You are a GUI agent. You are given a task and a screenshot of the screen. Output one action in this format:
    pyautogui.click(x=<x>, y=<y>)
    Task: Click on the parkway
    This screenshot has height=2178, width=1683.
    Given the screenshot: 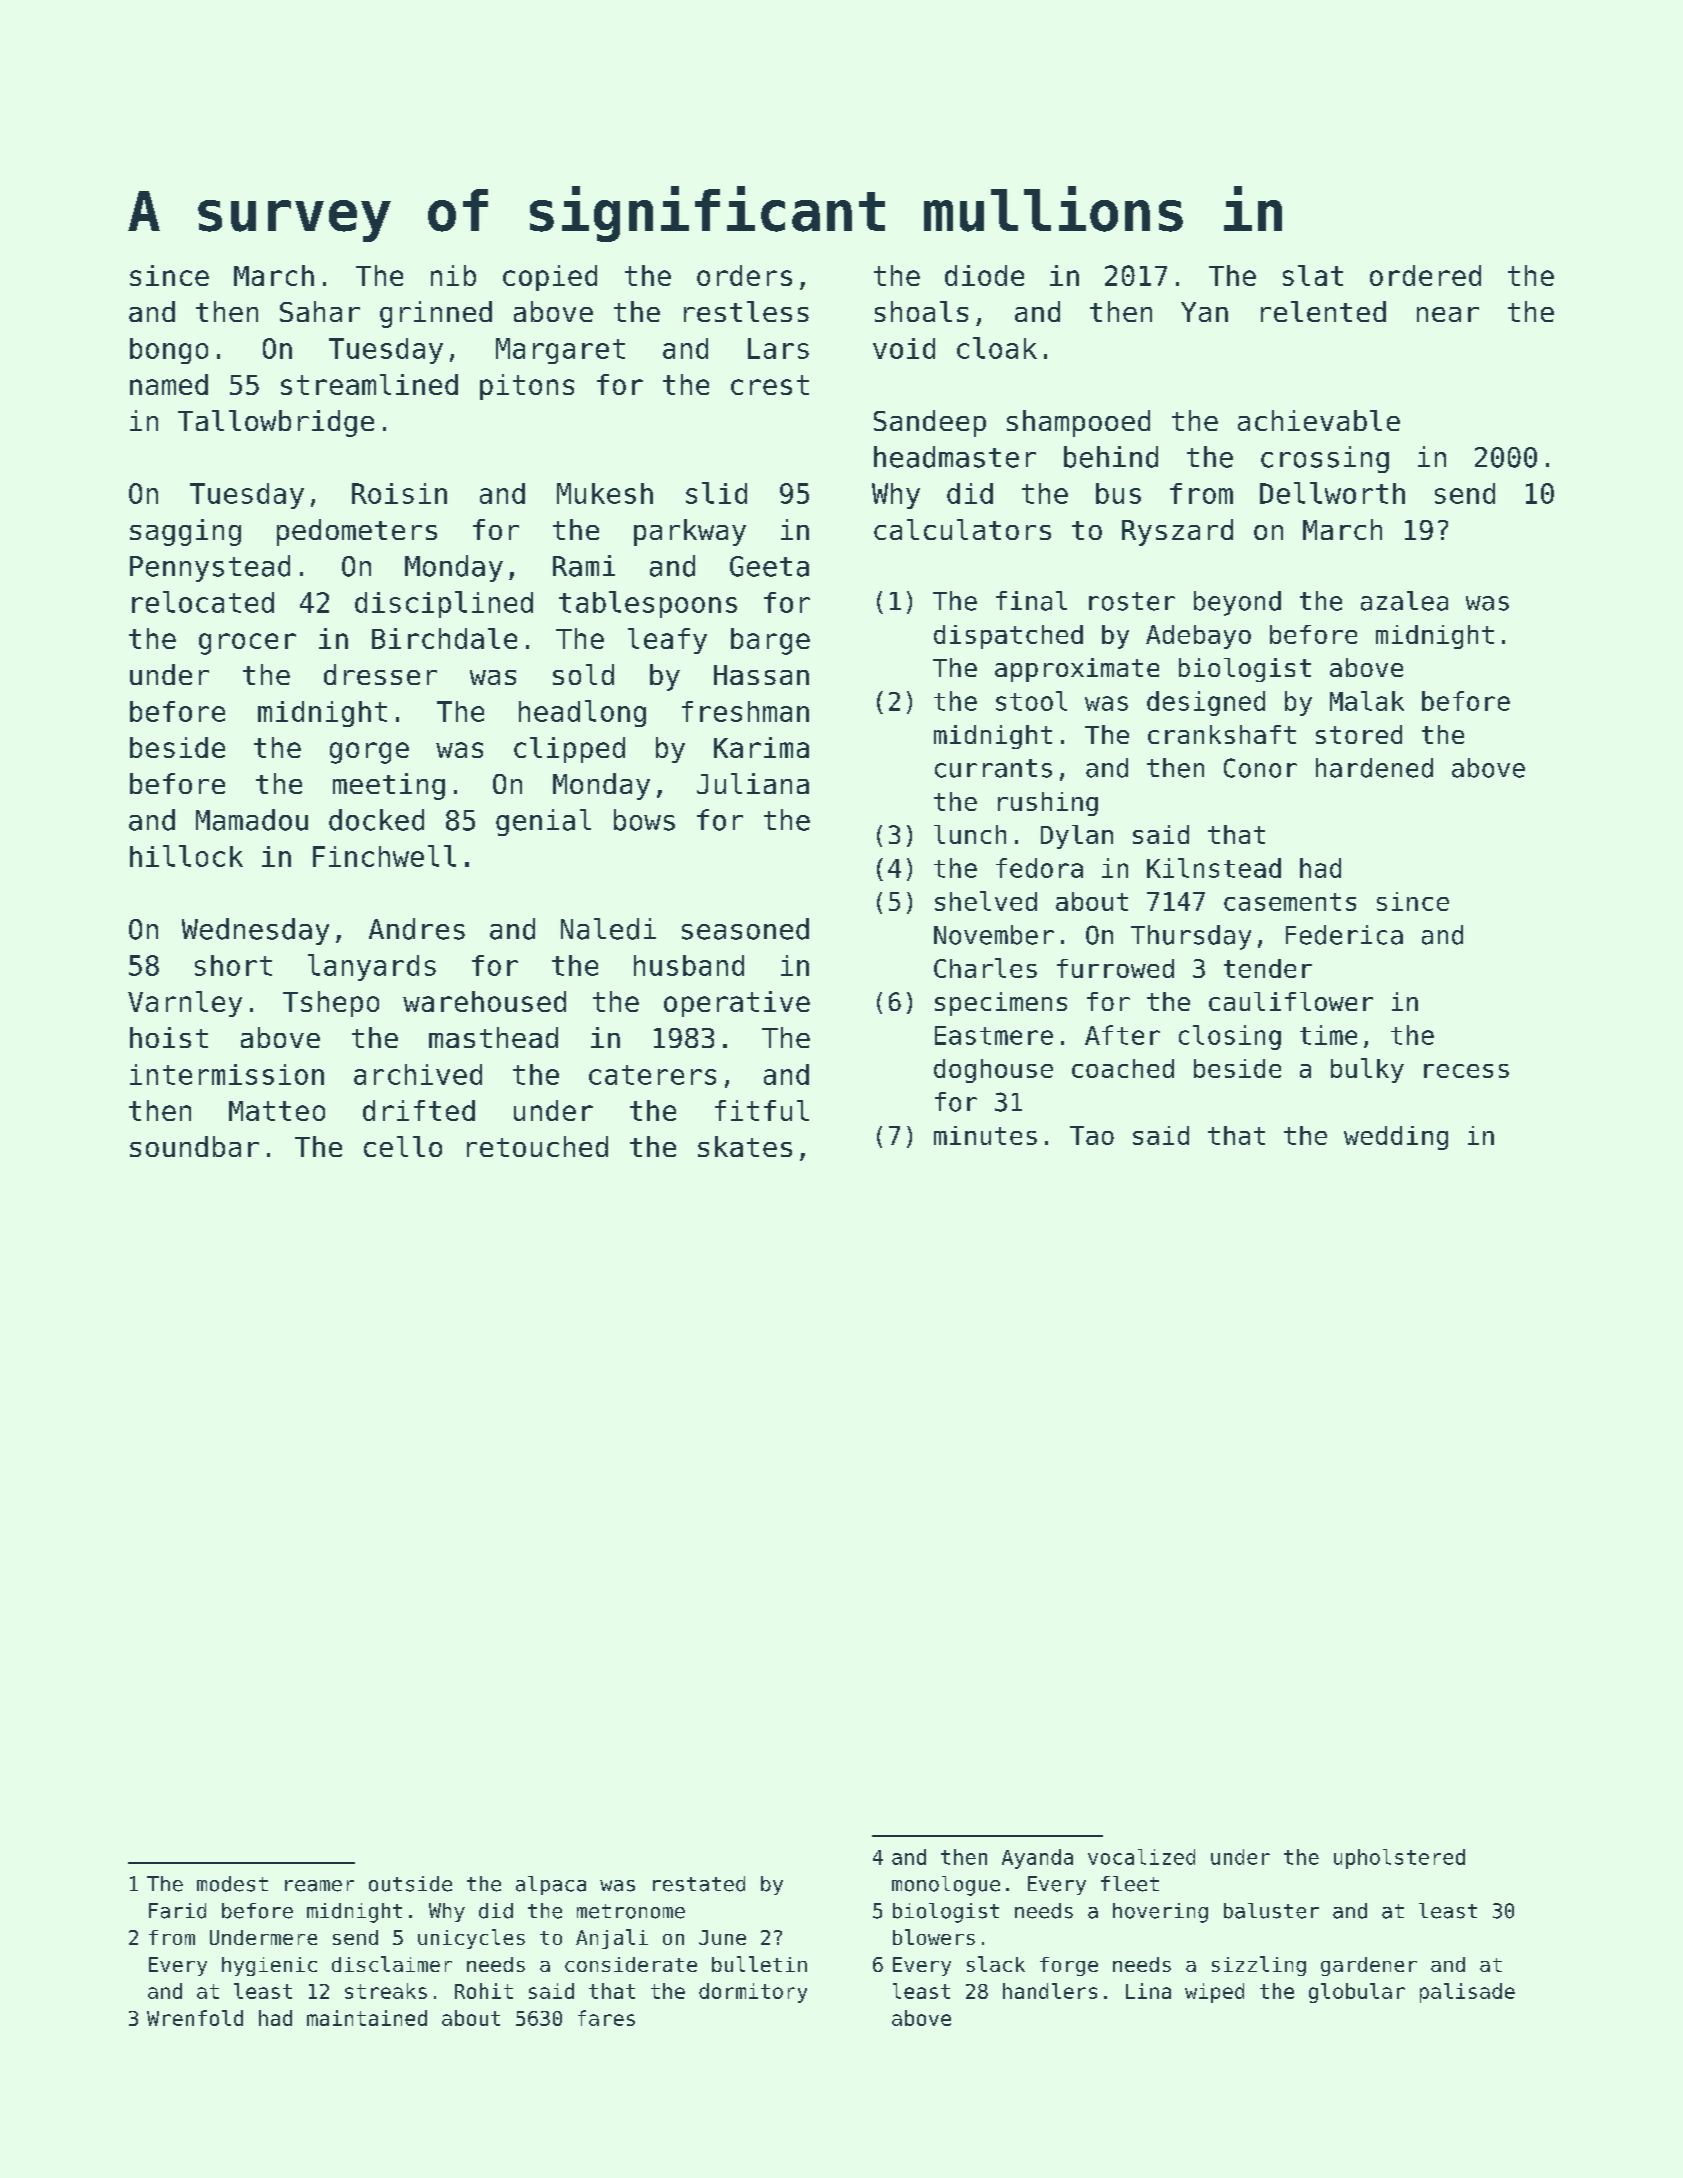 What is the action you would take?
    pyautogui.click(x=690, y=532)
